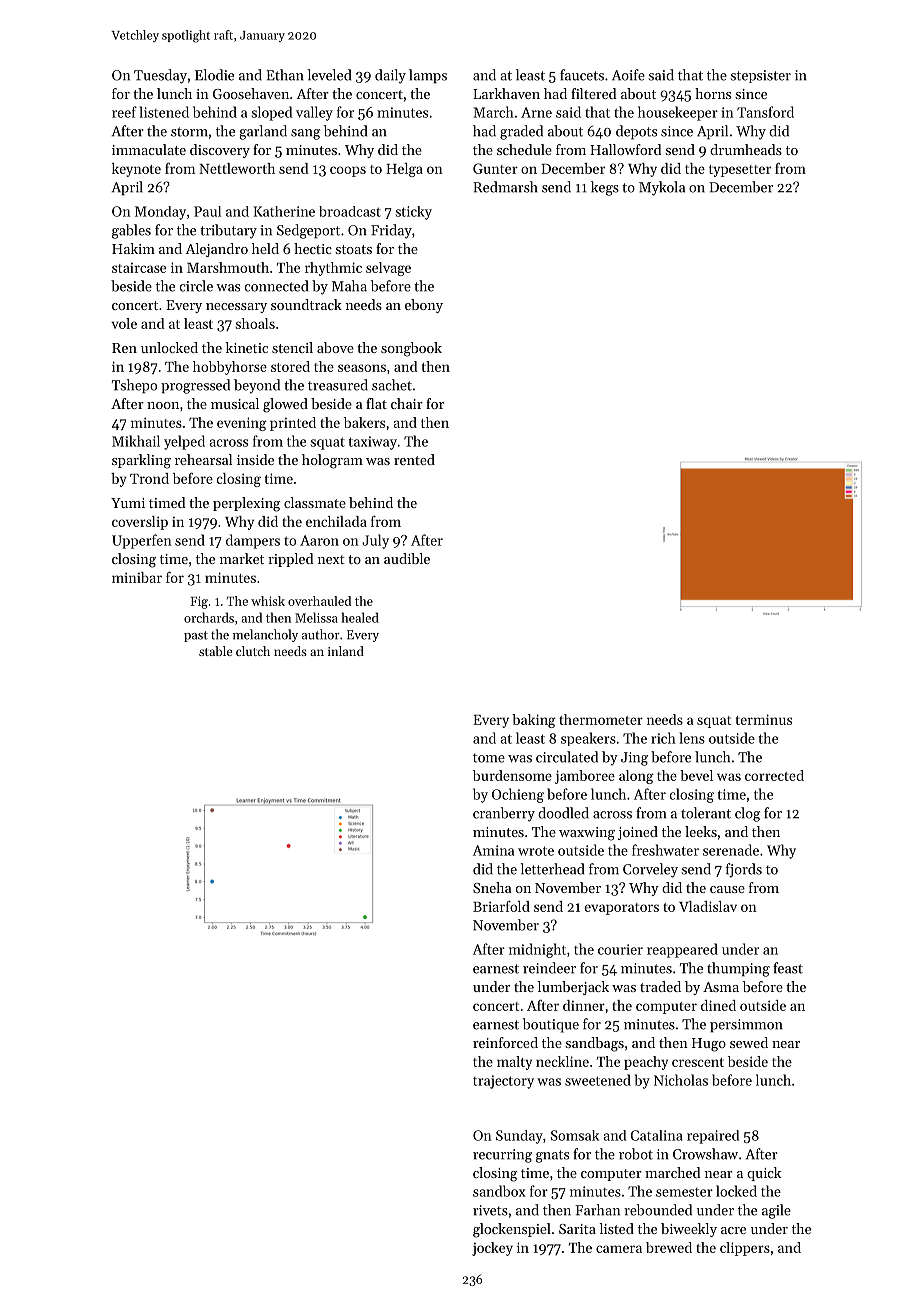  I want to click on minibar, so click(137, 577).
